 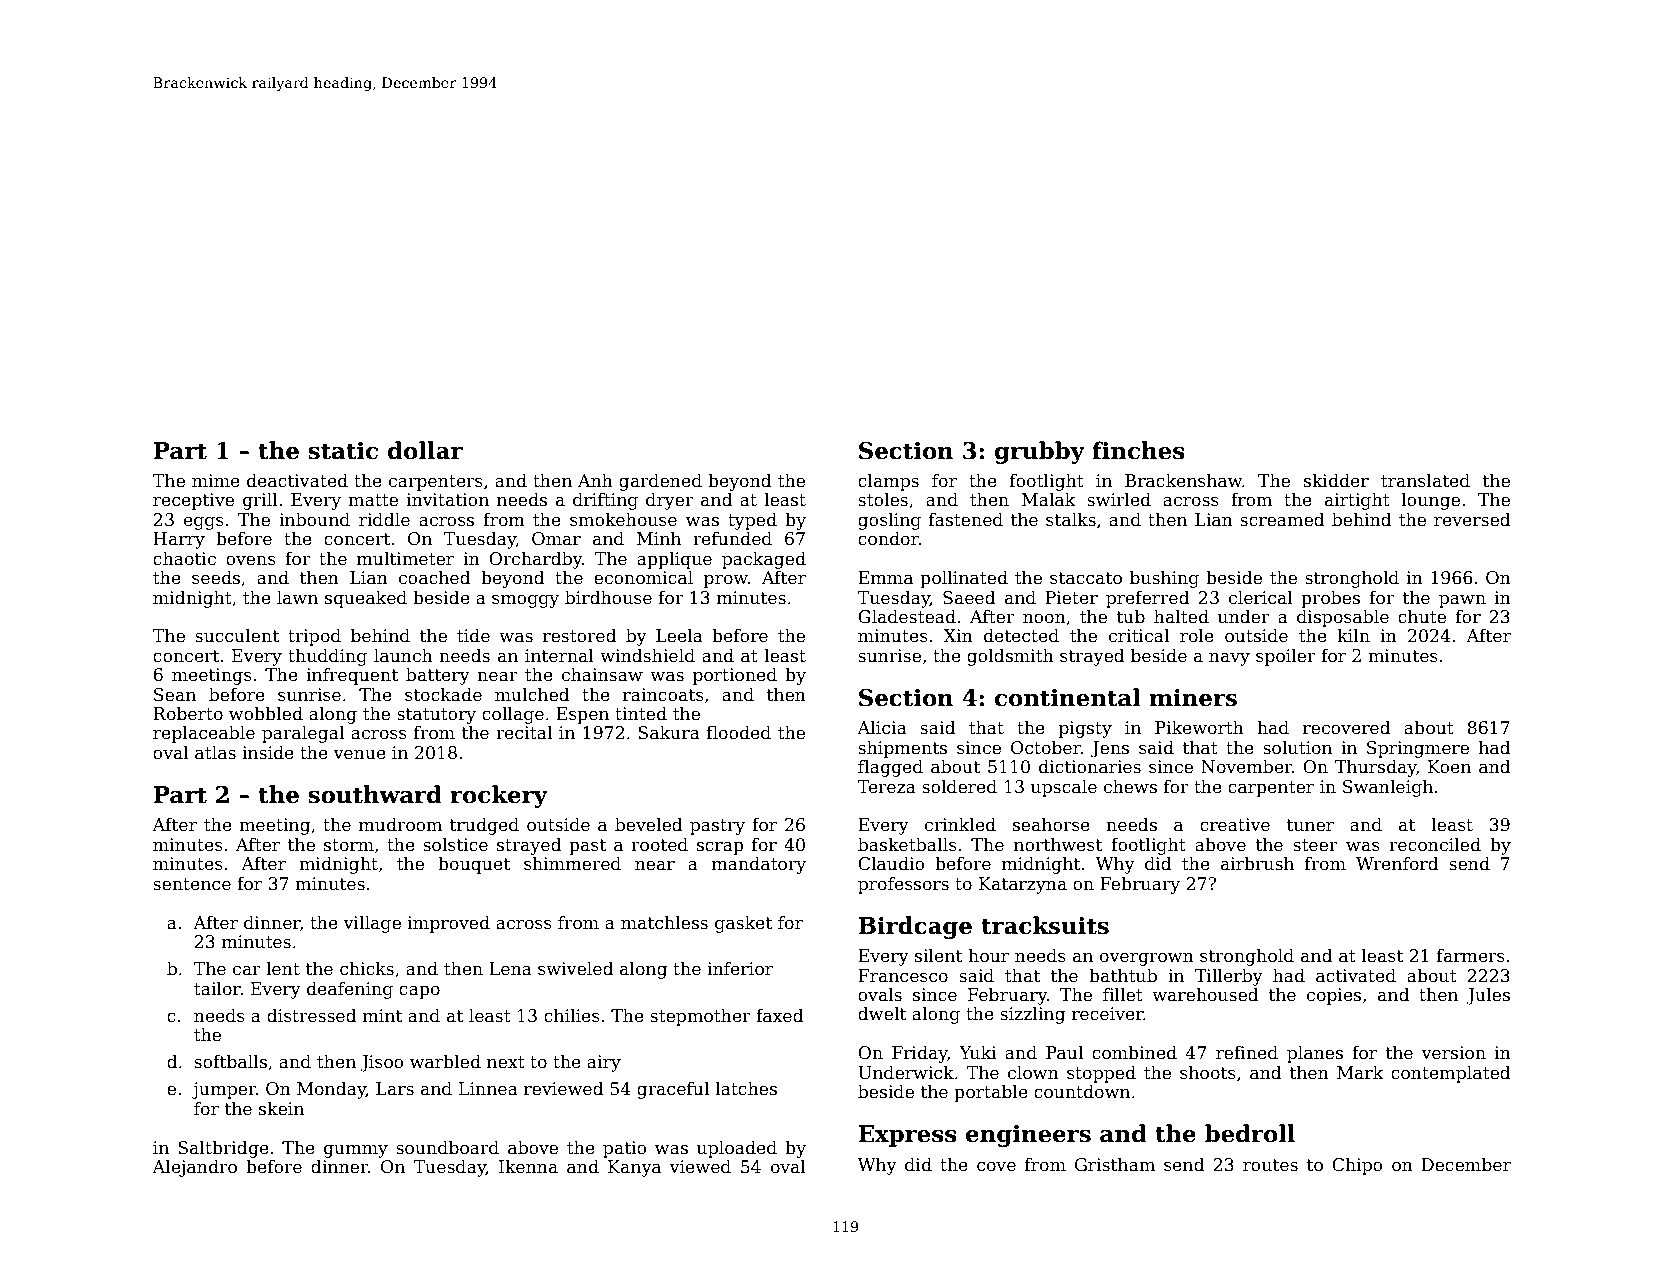 I want to click on stepmother, so click(x=700, y=1017).
